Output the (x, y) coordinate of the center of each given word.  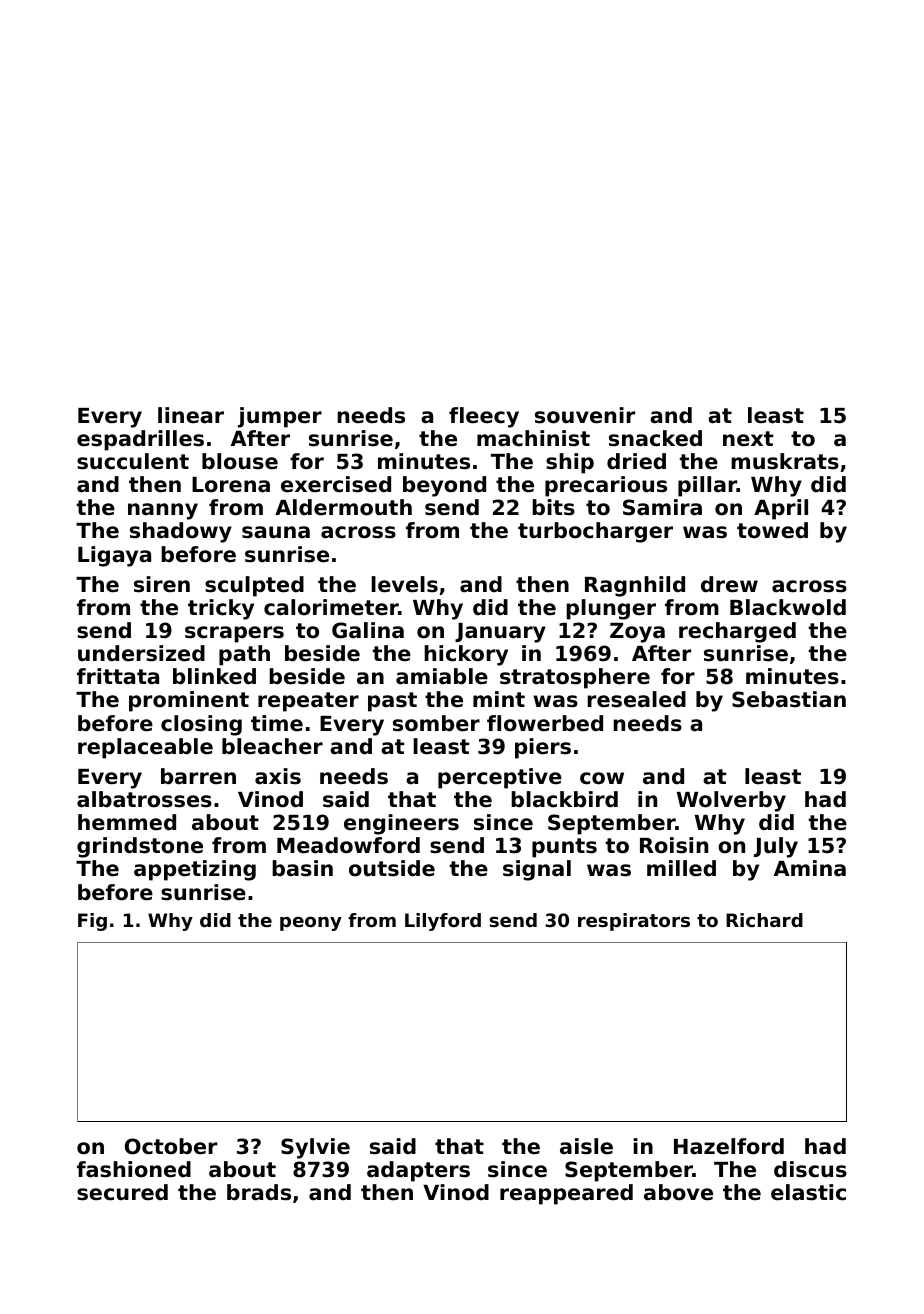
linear (191, 415)
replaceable (145, 748)
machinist (533, 438)
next (748, 439)
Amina (810, 868)
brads (259, 1192)
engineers (401, 824)
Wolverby (731, 801)
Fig (92, 922)
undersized (141, 653)
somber (436, 723)
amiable (442, 676)
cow (602, 778)
